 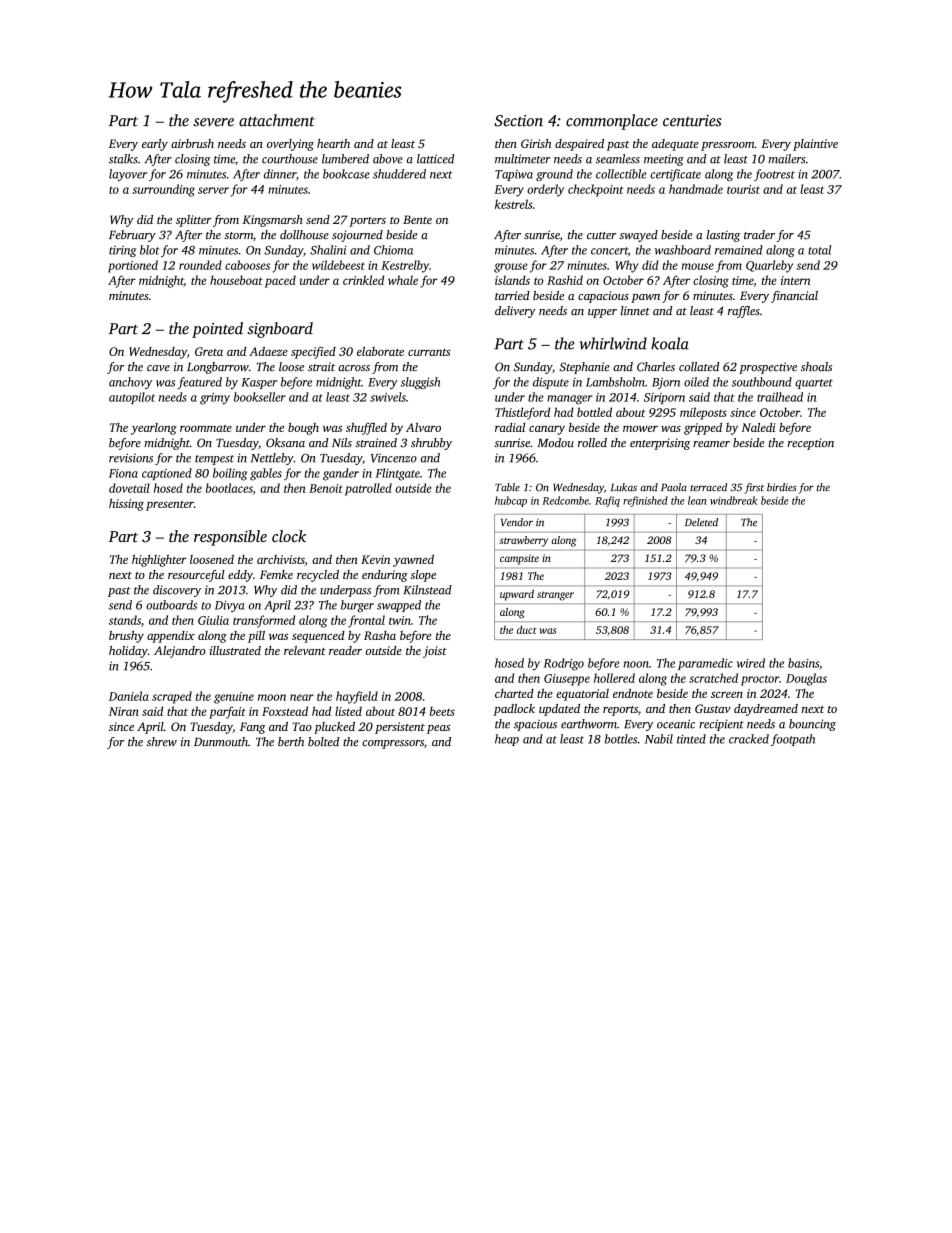 What do you see at coordinates (125, 620) in the screenshot?
I see `stands` at bounding box center [125, 620].
